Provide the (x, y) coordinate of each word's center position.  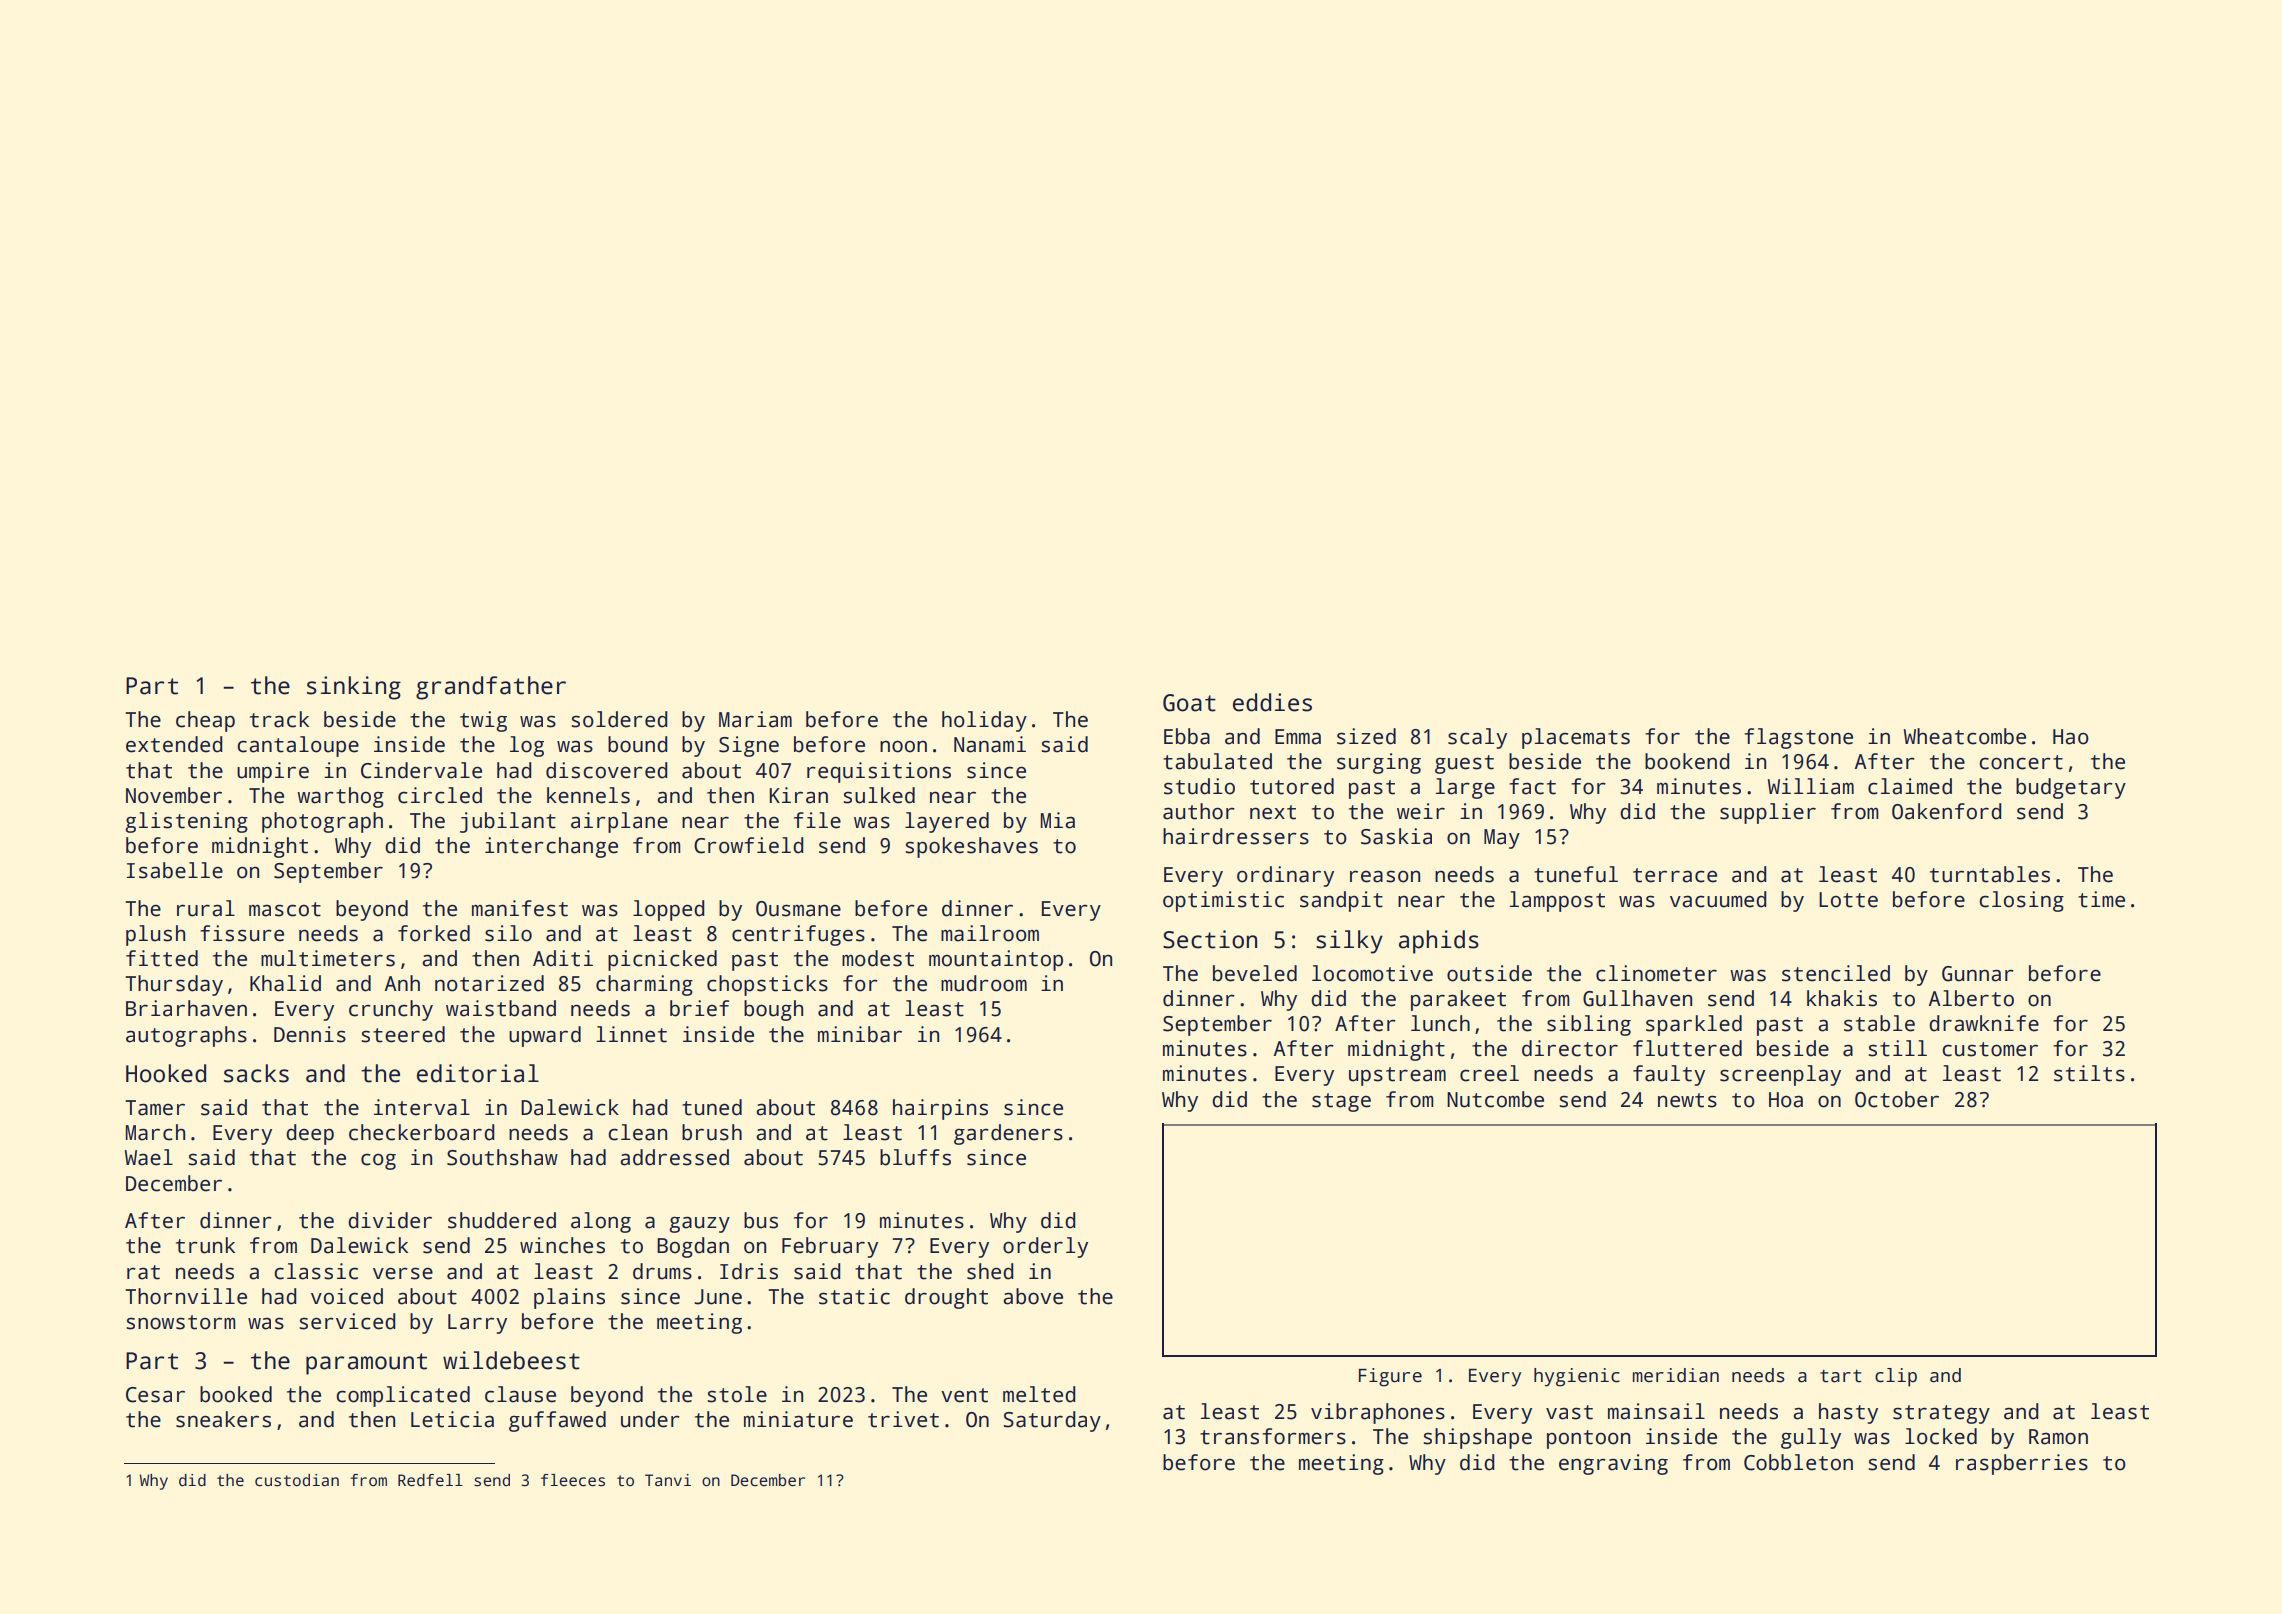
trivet (903, 1419)
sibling (1589, 1025)
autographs (186, 1036)
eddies (1272, 702)
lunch (1440, 1023)
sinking (354, 688)
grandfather (491, 688)
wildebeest (511, 1360)
